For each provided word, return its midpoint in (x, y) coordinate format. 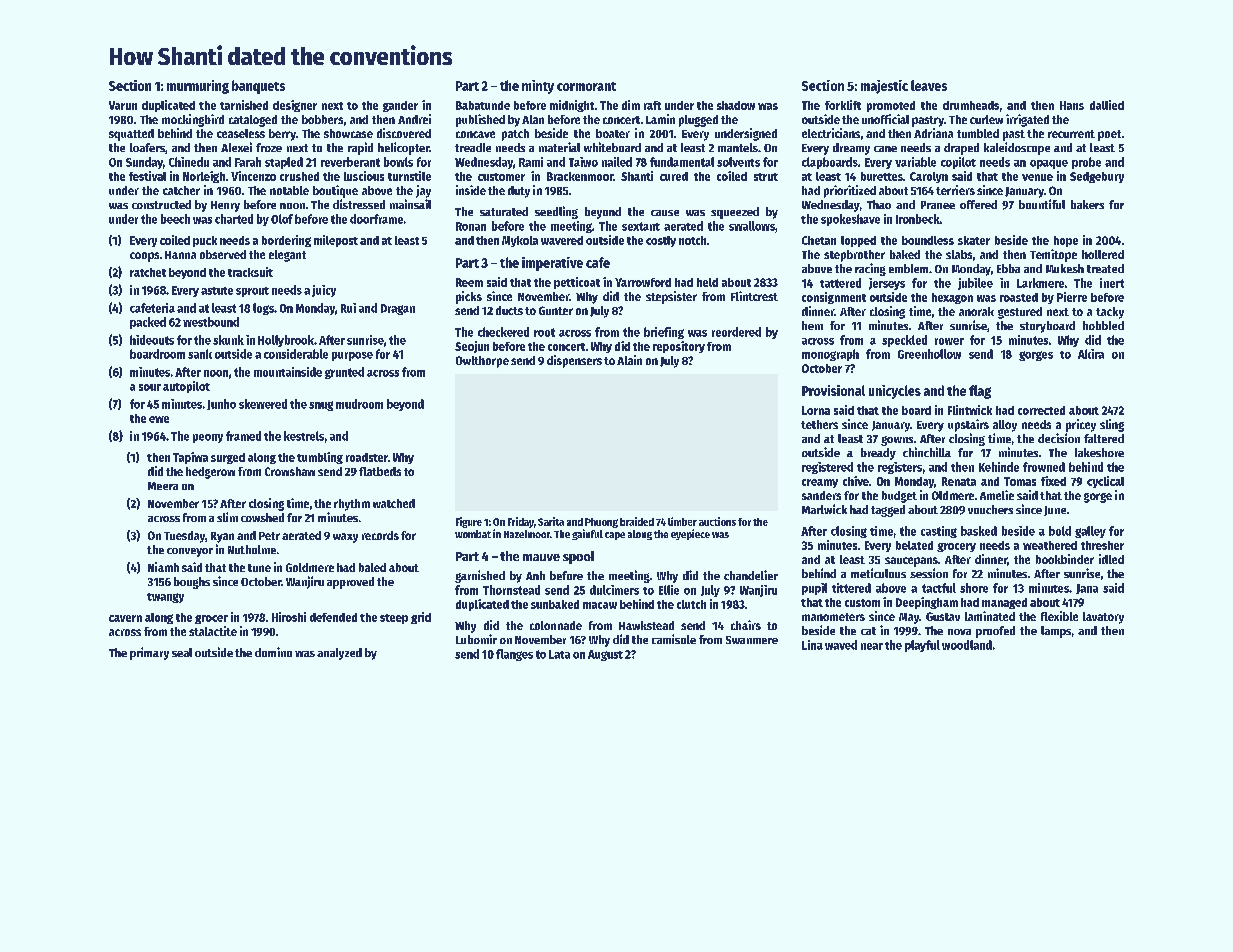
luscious (364, 176)
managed (1004, 603)
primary (149, 653)
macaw (600, 605)
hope (1066, 241)
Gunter (556, 310)
